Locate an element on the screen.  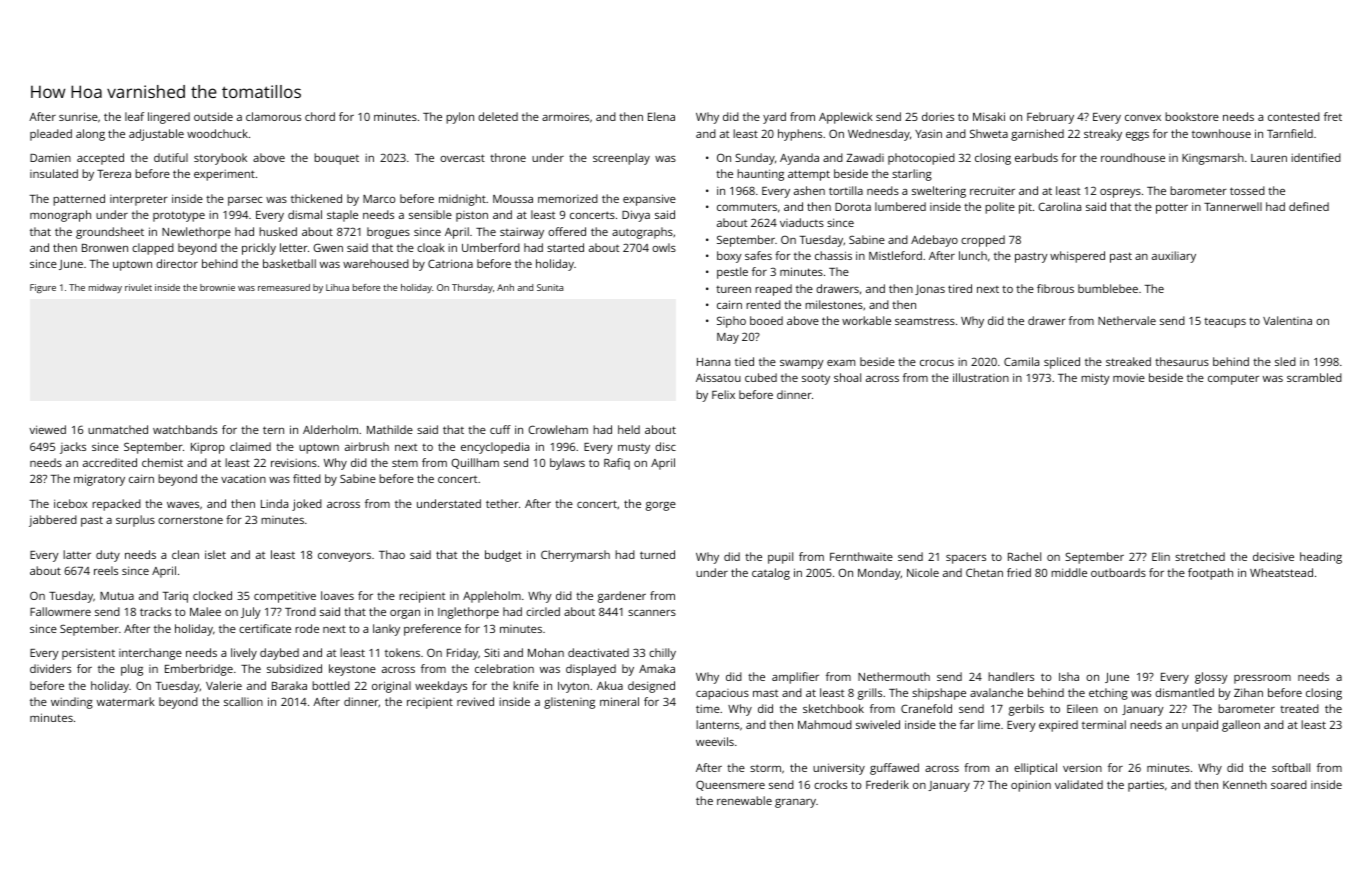
yard is located at coordinates (774, 118).
